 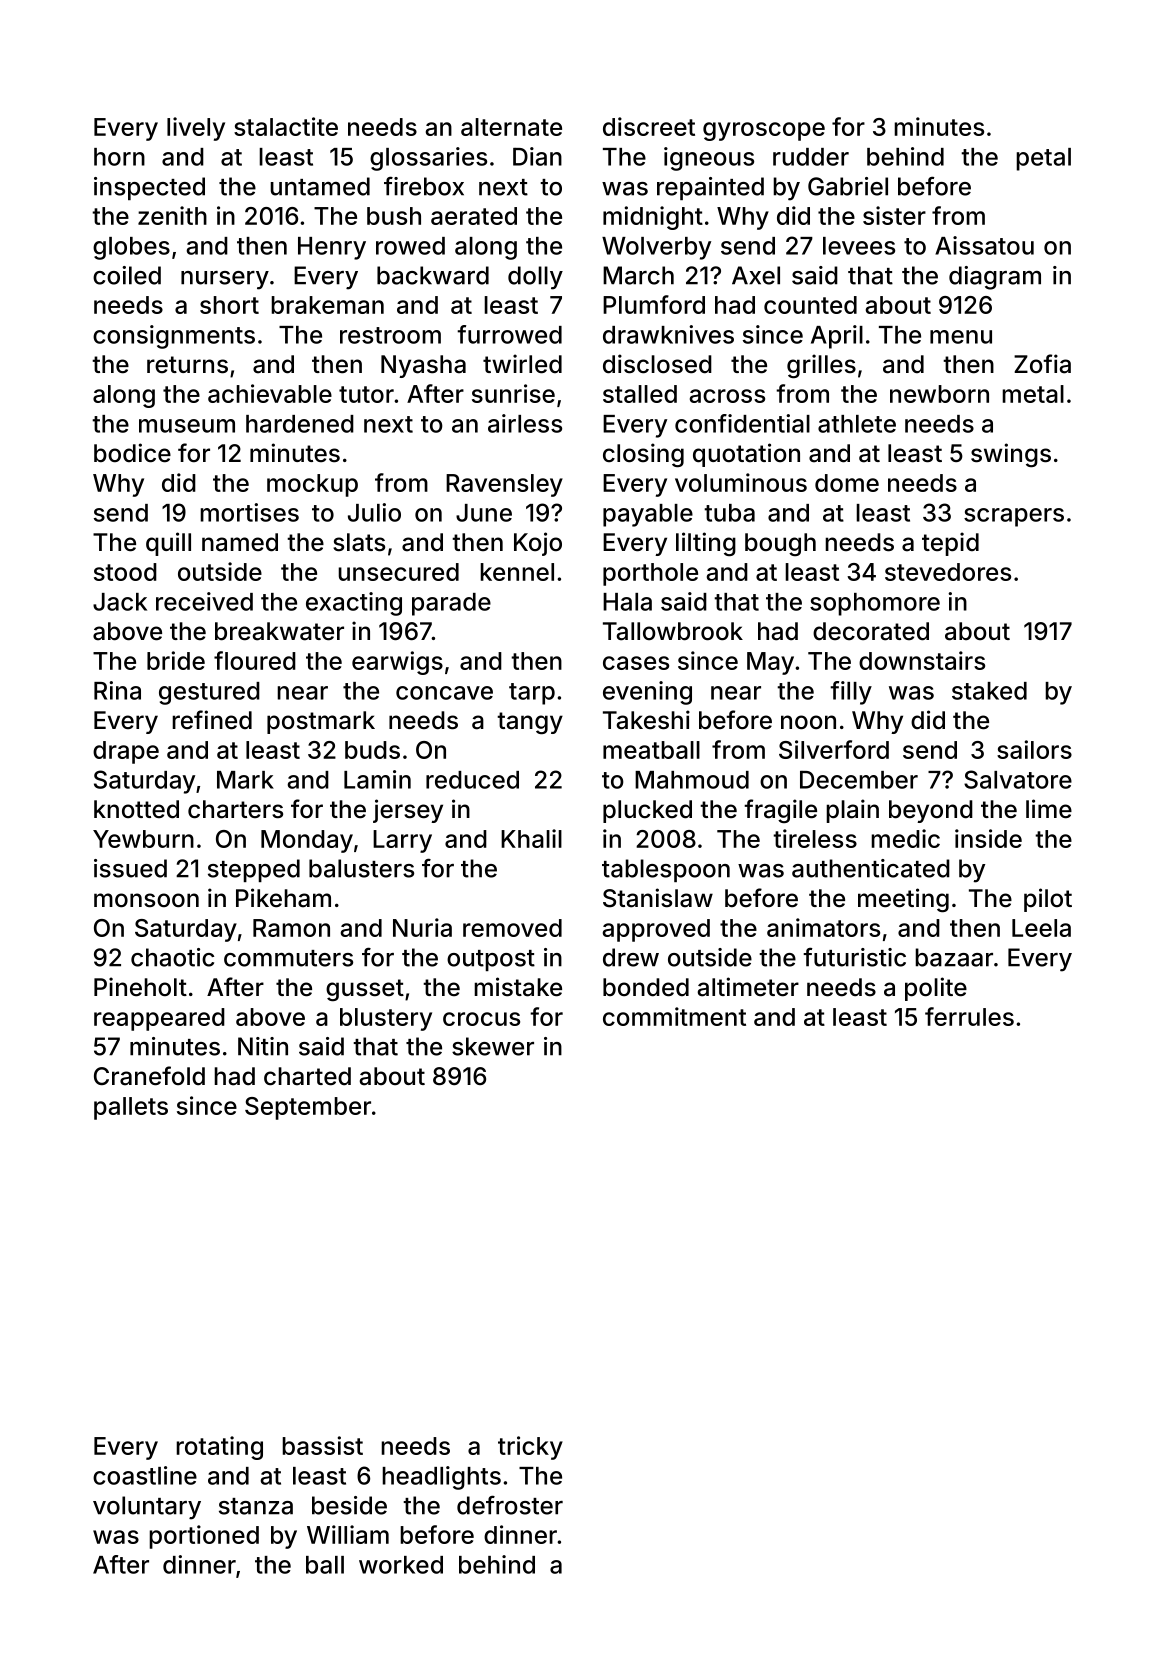 What do you see at coordinates (1048, 900) in the image?
I see `pilot` at bounding box center [1048, 900].
